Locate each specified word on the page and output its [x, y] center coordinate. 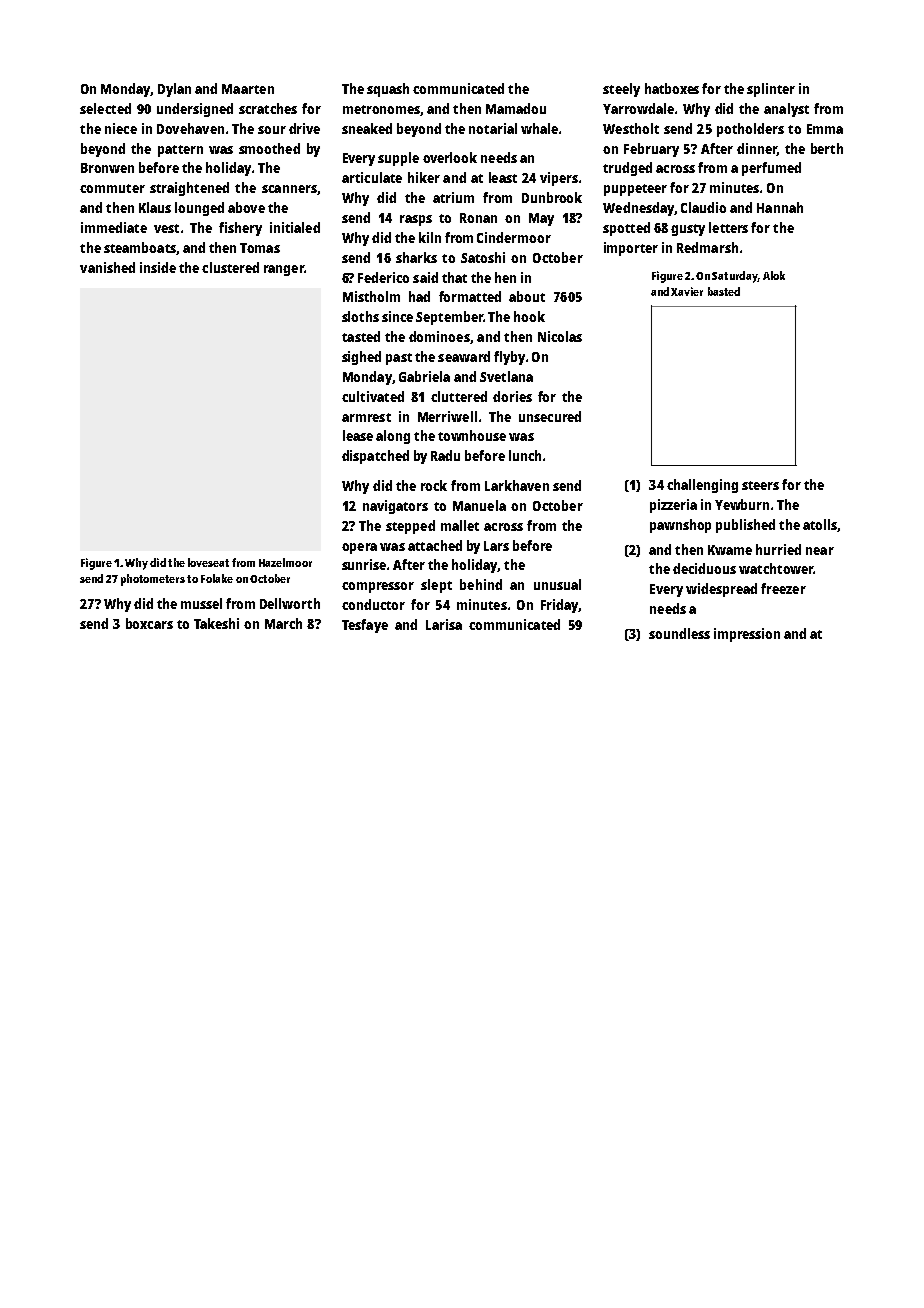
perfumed [771, 169]
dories [512, 396]
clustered [230, 267]
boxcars [149, 623]
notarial [493, 128]
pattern [180, 151]
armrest [366, 417]
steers [760, 485]
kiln [430, 237]
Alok [774, 275]
